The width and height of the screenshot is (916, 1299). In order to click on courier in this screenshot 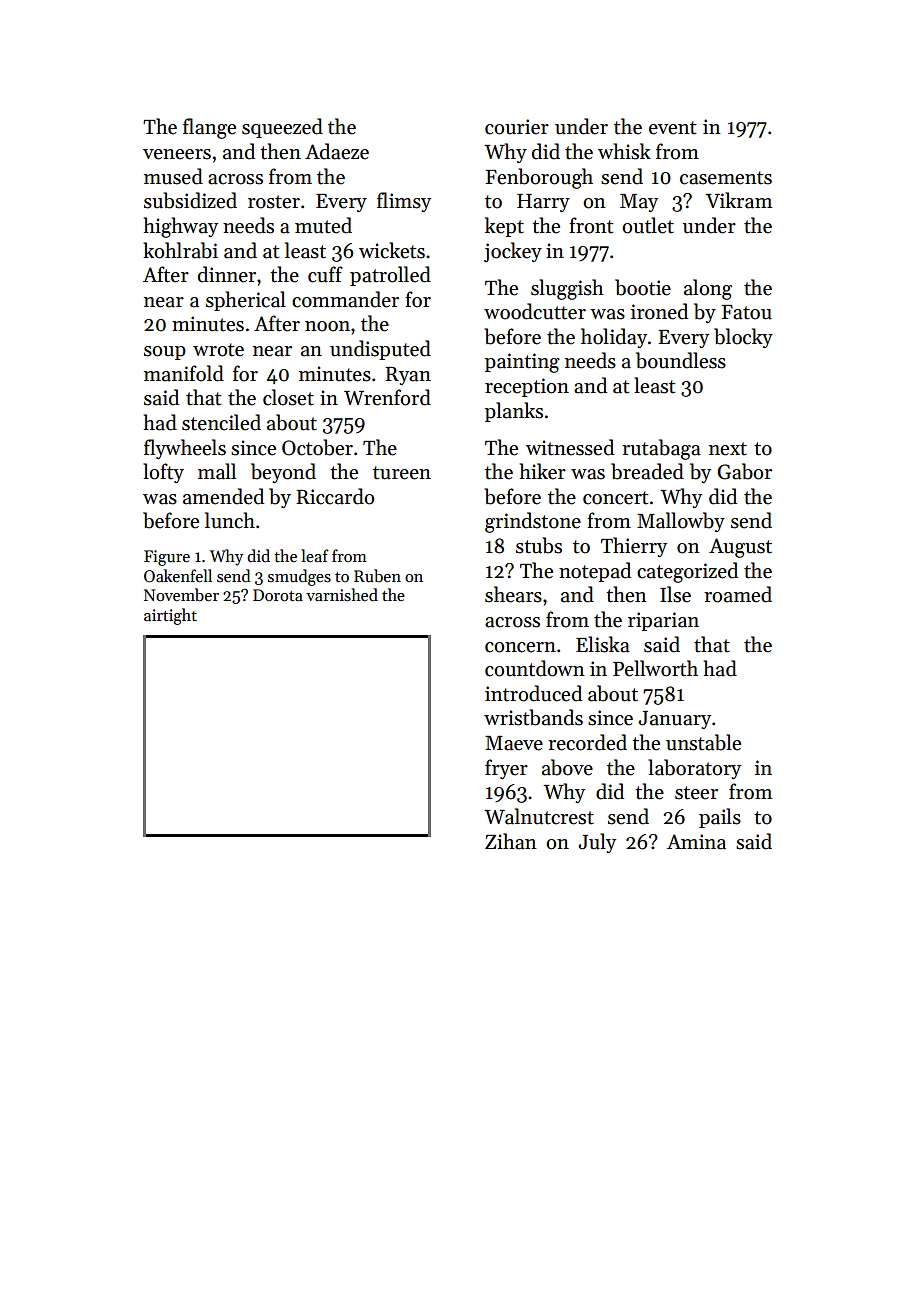, I will do `click(517, 127)`.
